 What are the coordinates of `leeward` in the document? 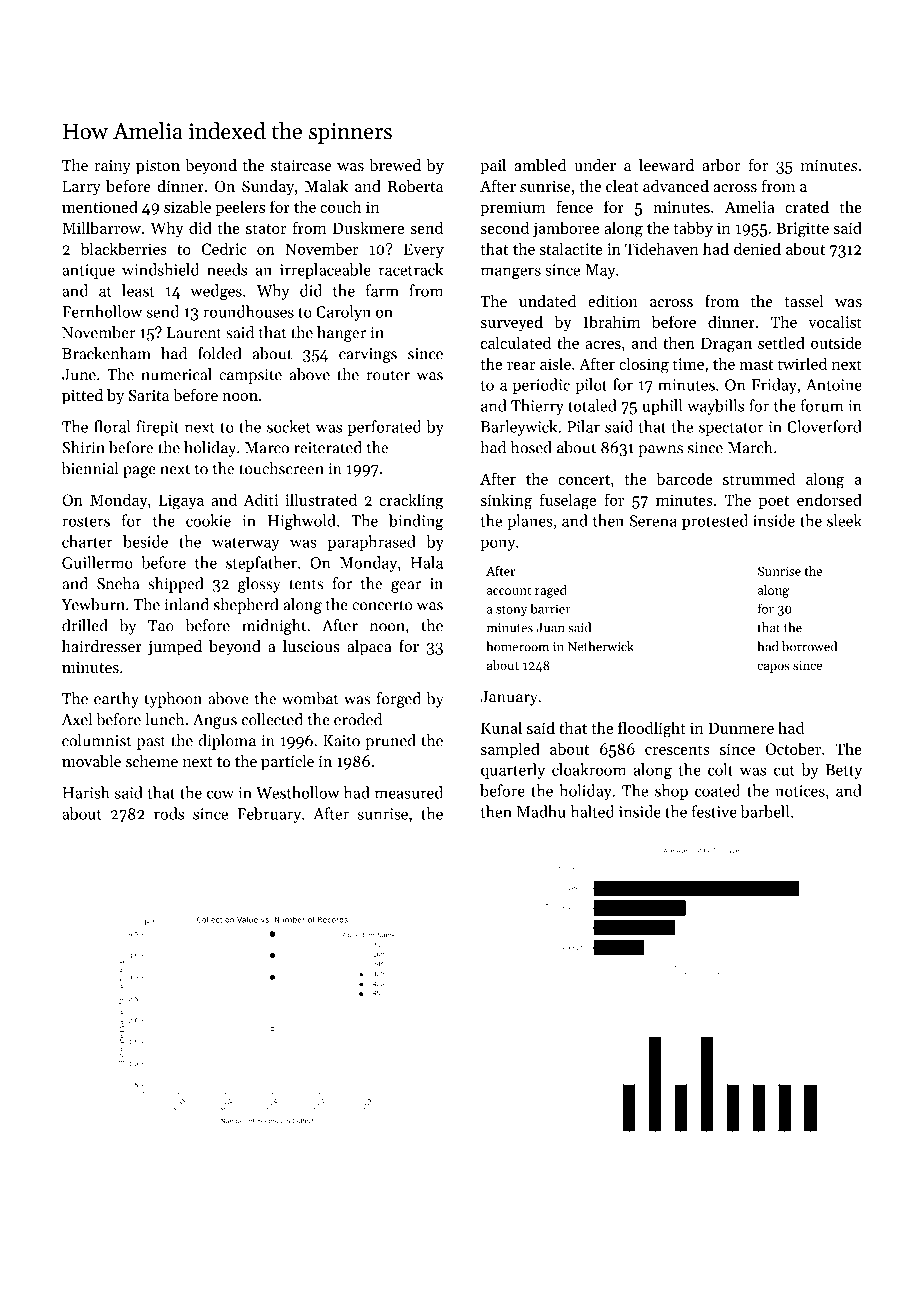 It's located at (666, 165).
